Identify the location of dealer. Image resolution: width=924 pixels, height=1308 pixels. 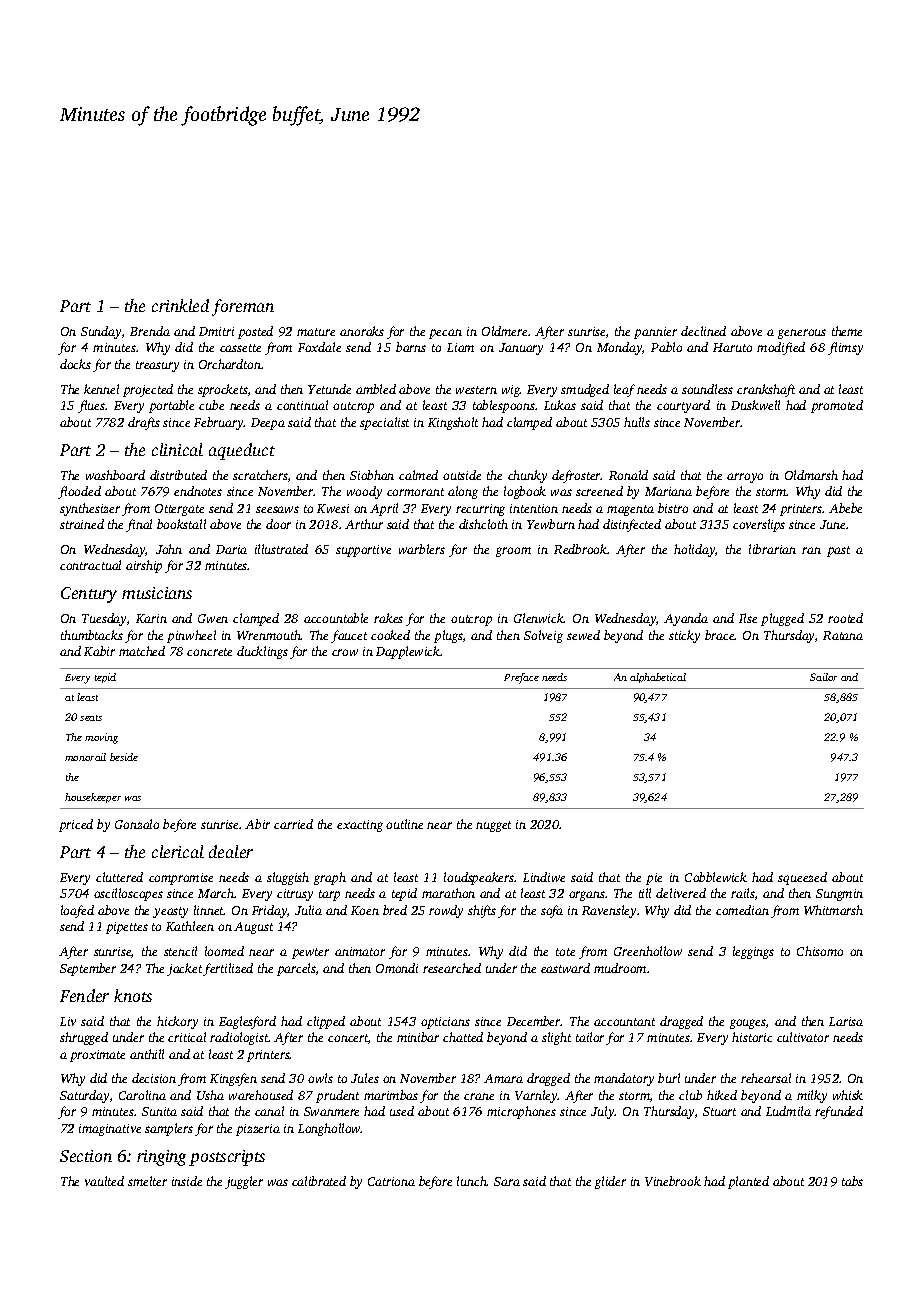
(231, 851).
